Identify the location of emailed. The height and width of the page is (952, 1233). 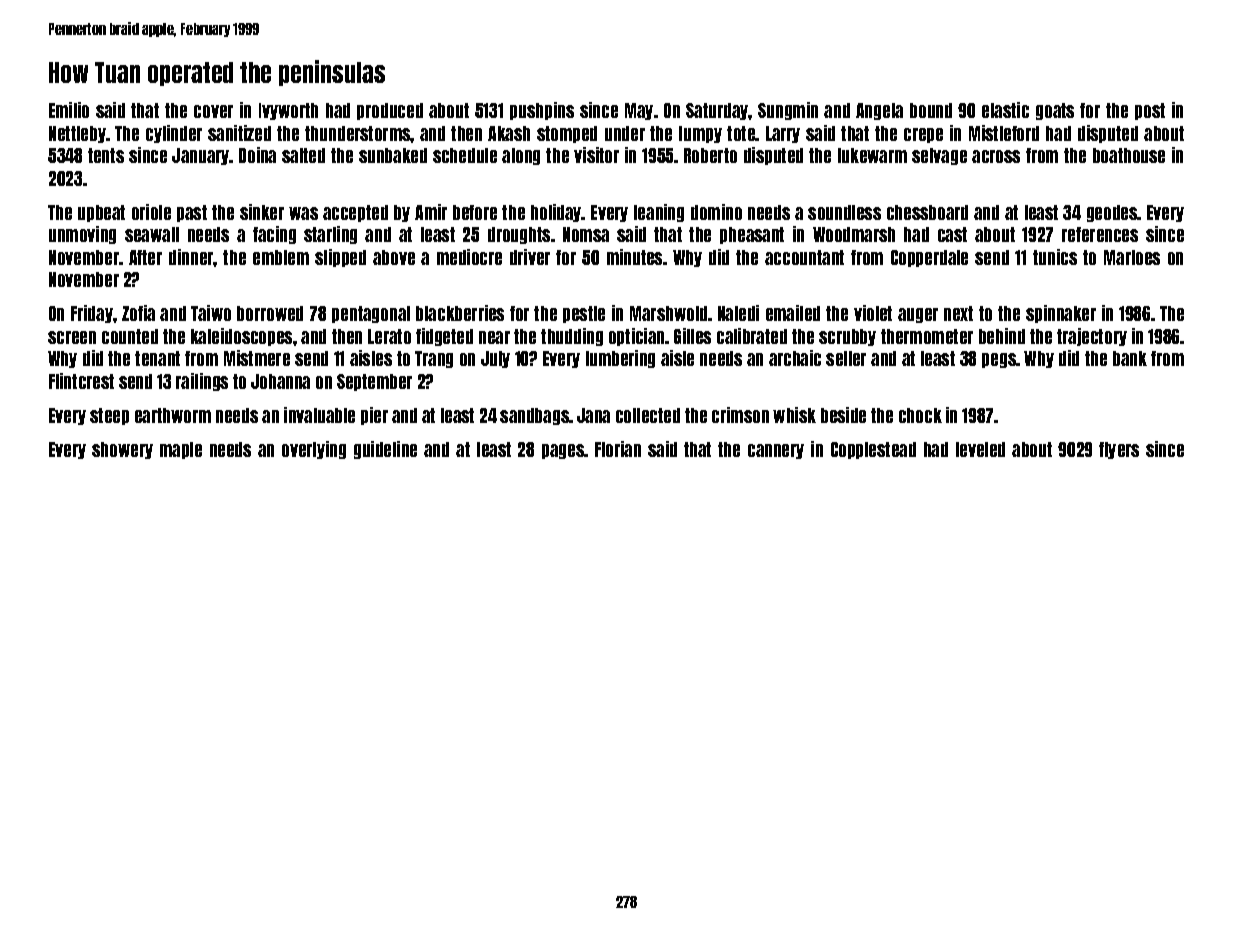
(793, 313).
